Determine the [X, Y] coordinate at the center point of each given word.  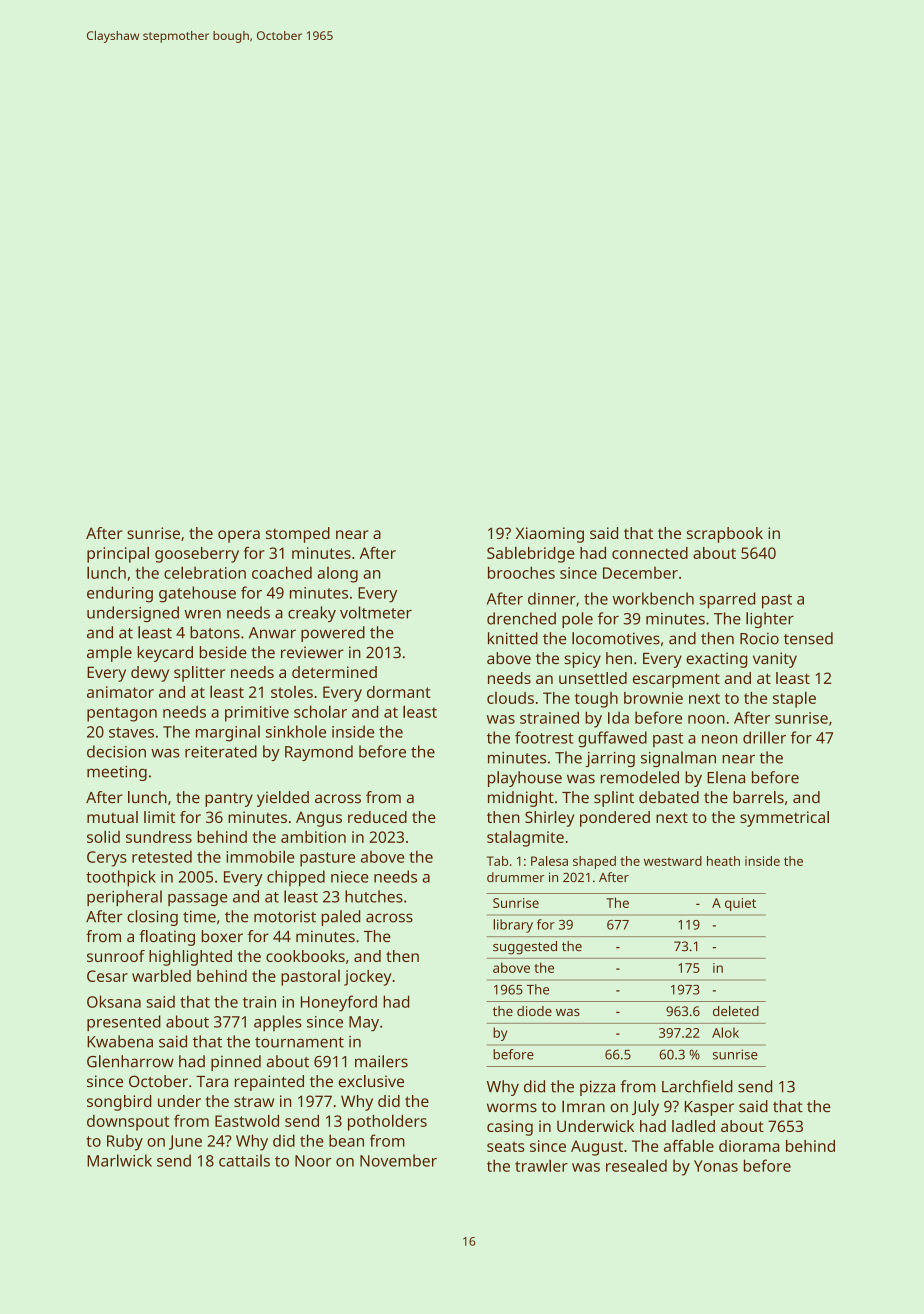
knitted [513, 638]
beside [223, 652]
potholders [387, 1123]
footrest [544, 737]
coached [282, 572]
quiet [740, 904]
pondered [615, 819]
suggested [525, 948]
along [337, 575]
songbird [119, 1103]
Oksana [114, 1001]
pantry [229, 800]
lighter [770, 620]
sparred [727, 600]
